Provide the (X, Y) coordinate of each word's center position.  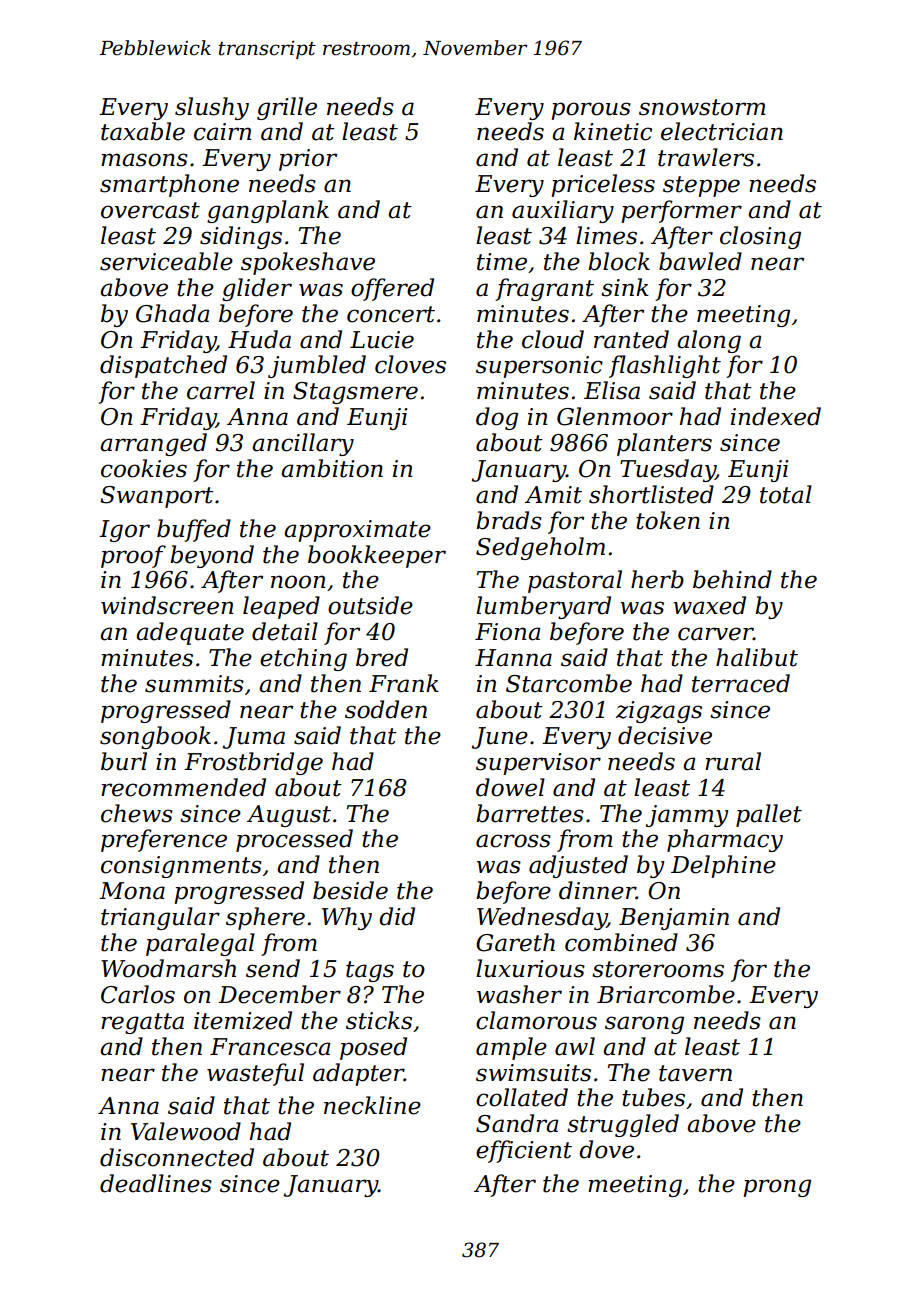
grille (287, 108)
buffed (194, 530)
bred (382, 657)
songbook (155, 737)
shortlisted (651, 494)
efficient (524, 1151)
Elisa (612, 390)
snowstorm (702, 107)
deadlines (156, 1183)
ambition (332, 468)
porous (591, 111)
